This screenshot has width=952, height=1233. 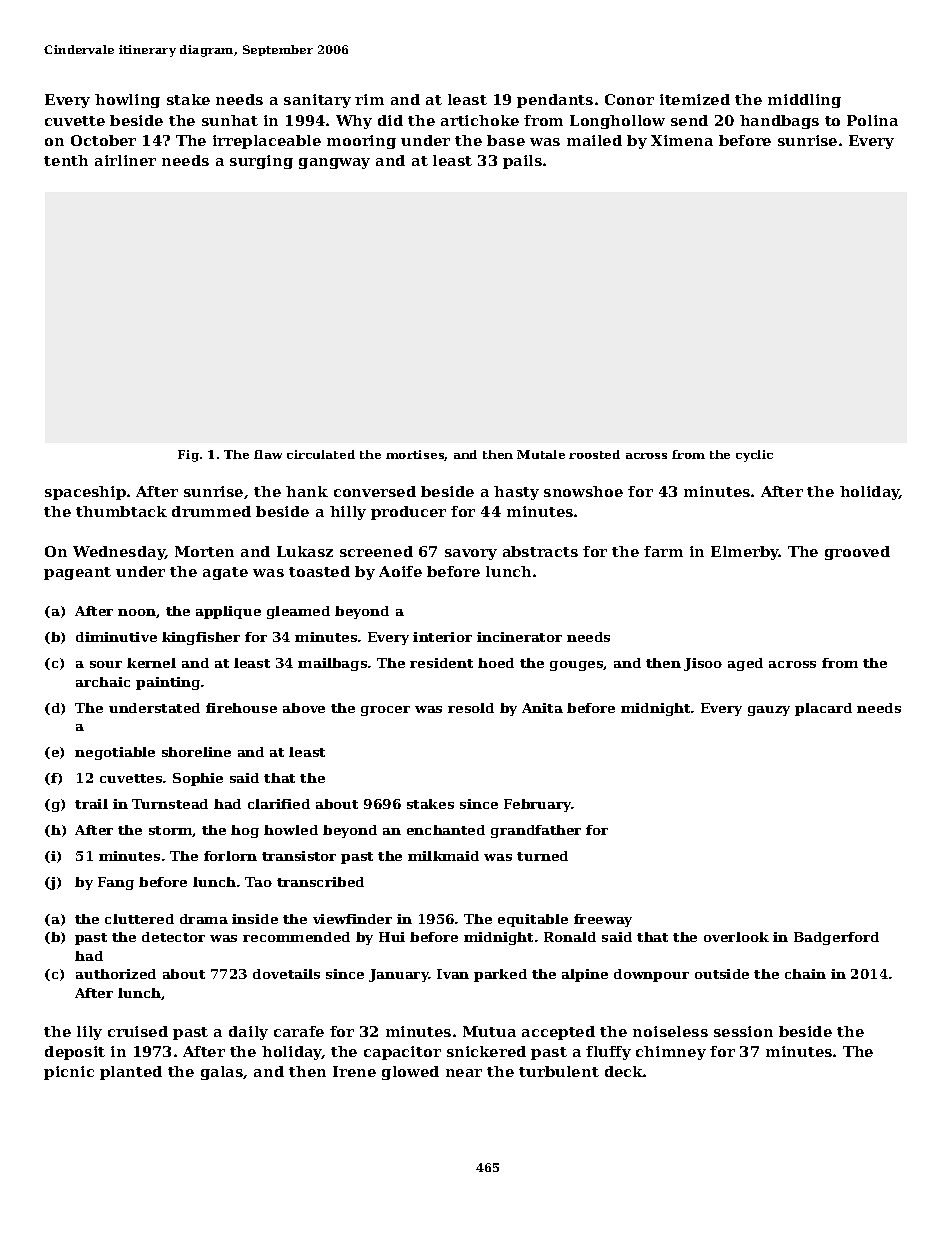 I want to click on picnic, so click(x=69, y=1073).
